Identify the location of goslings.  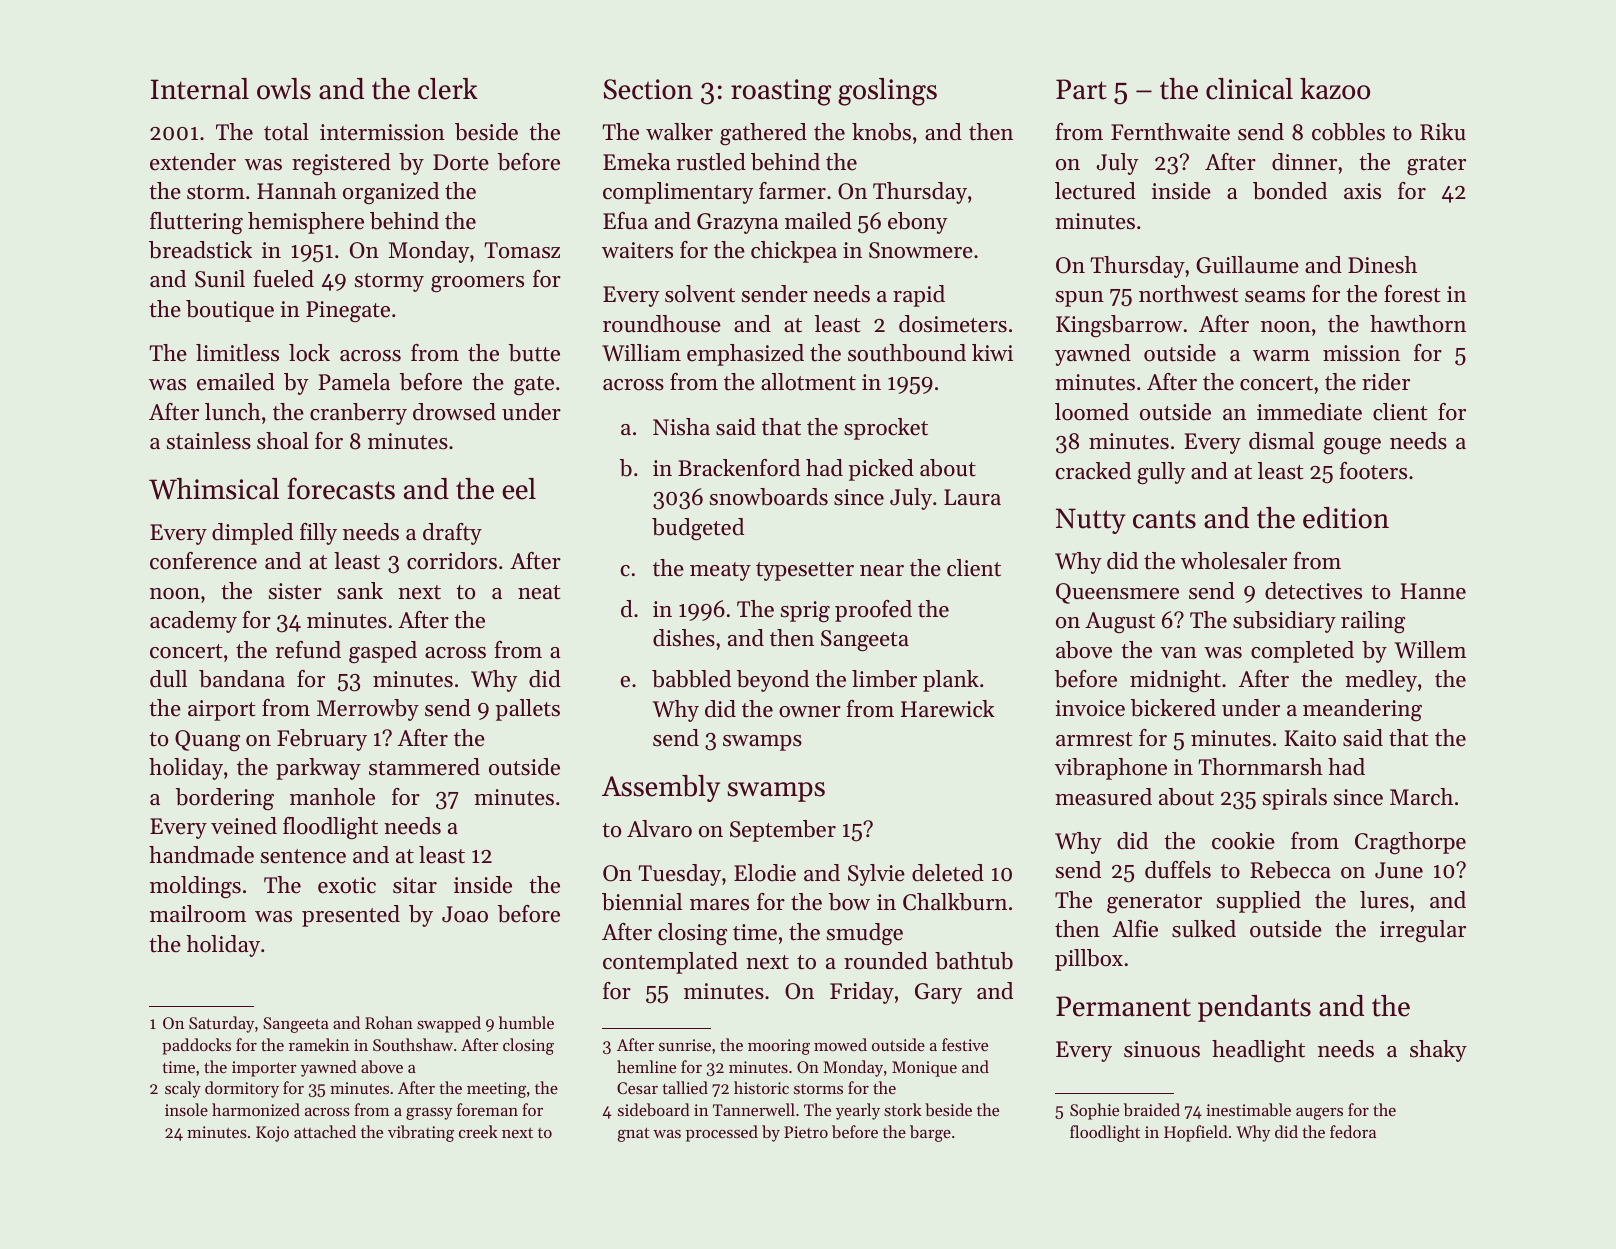
(887, 92).
